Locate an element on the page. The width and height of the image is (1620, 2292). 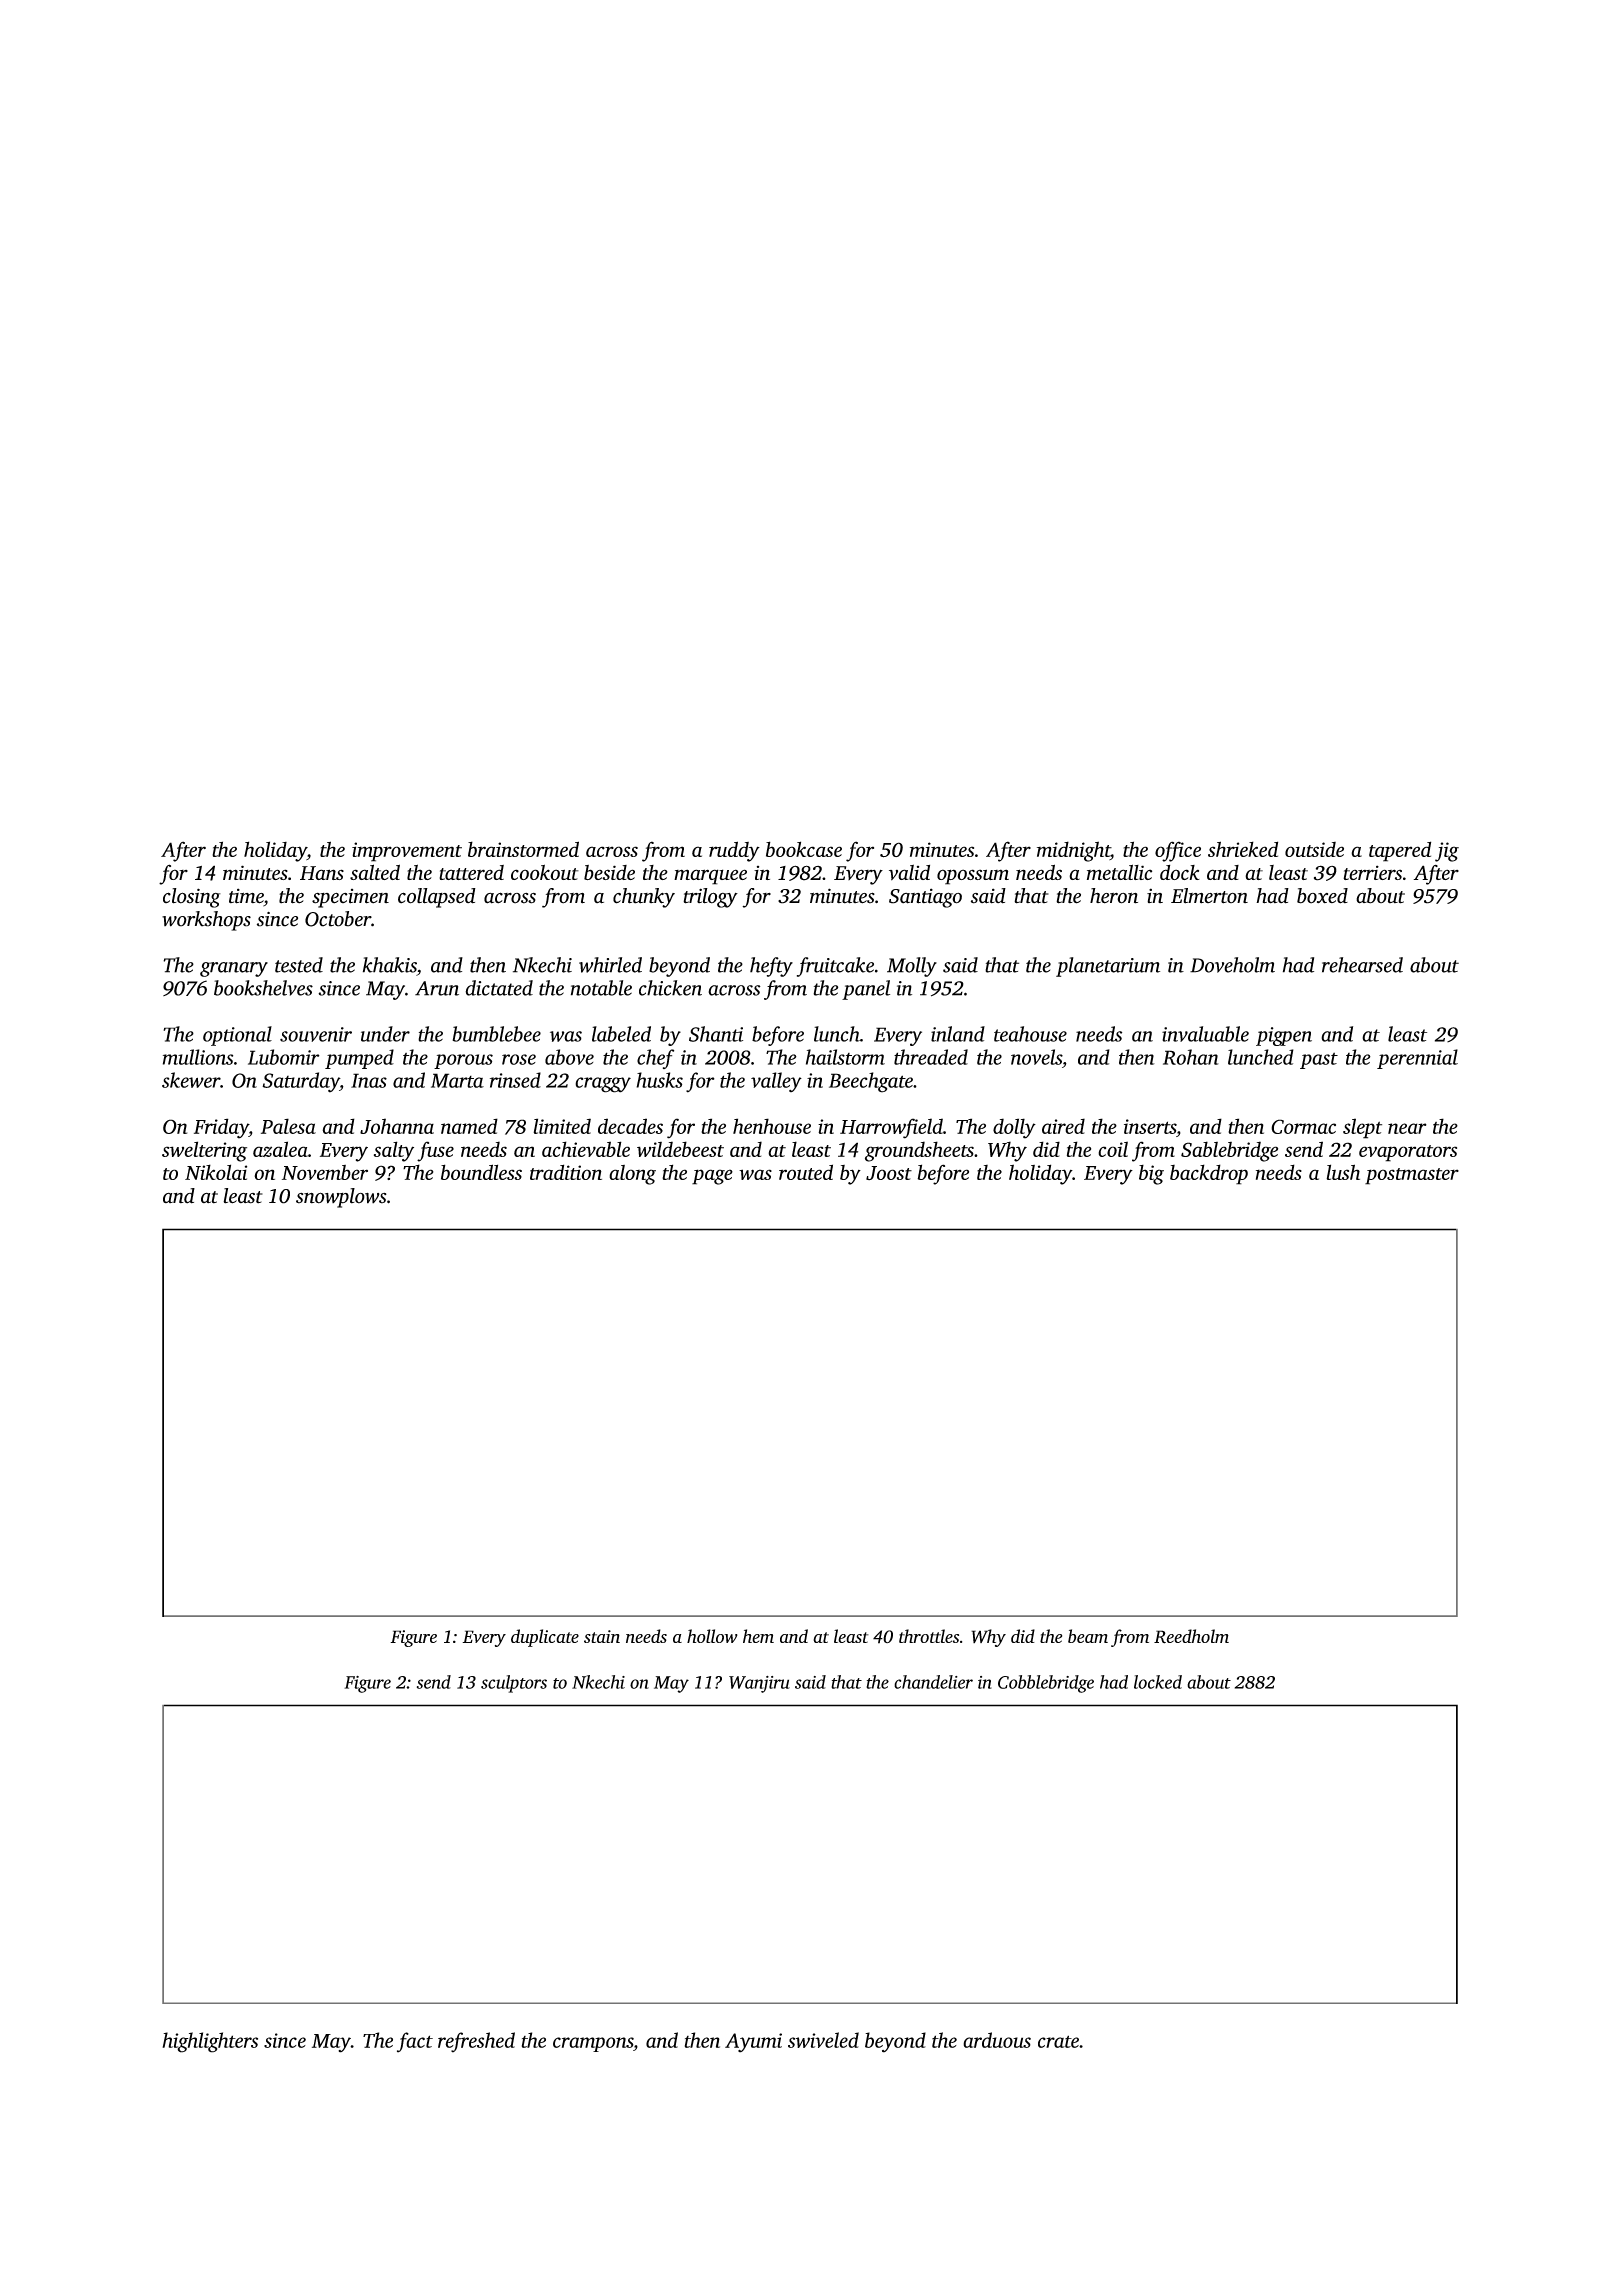
Shanti is located at coordinates (716, 1034).
